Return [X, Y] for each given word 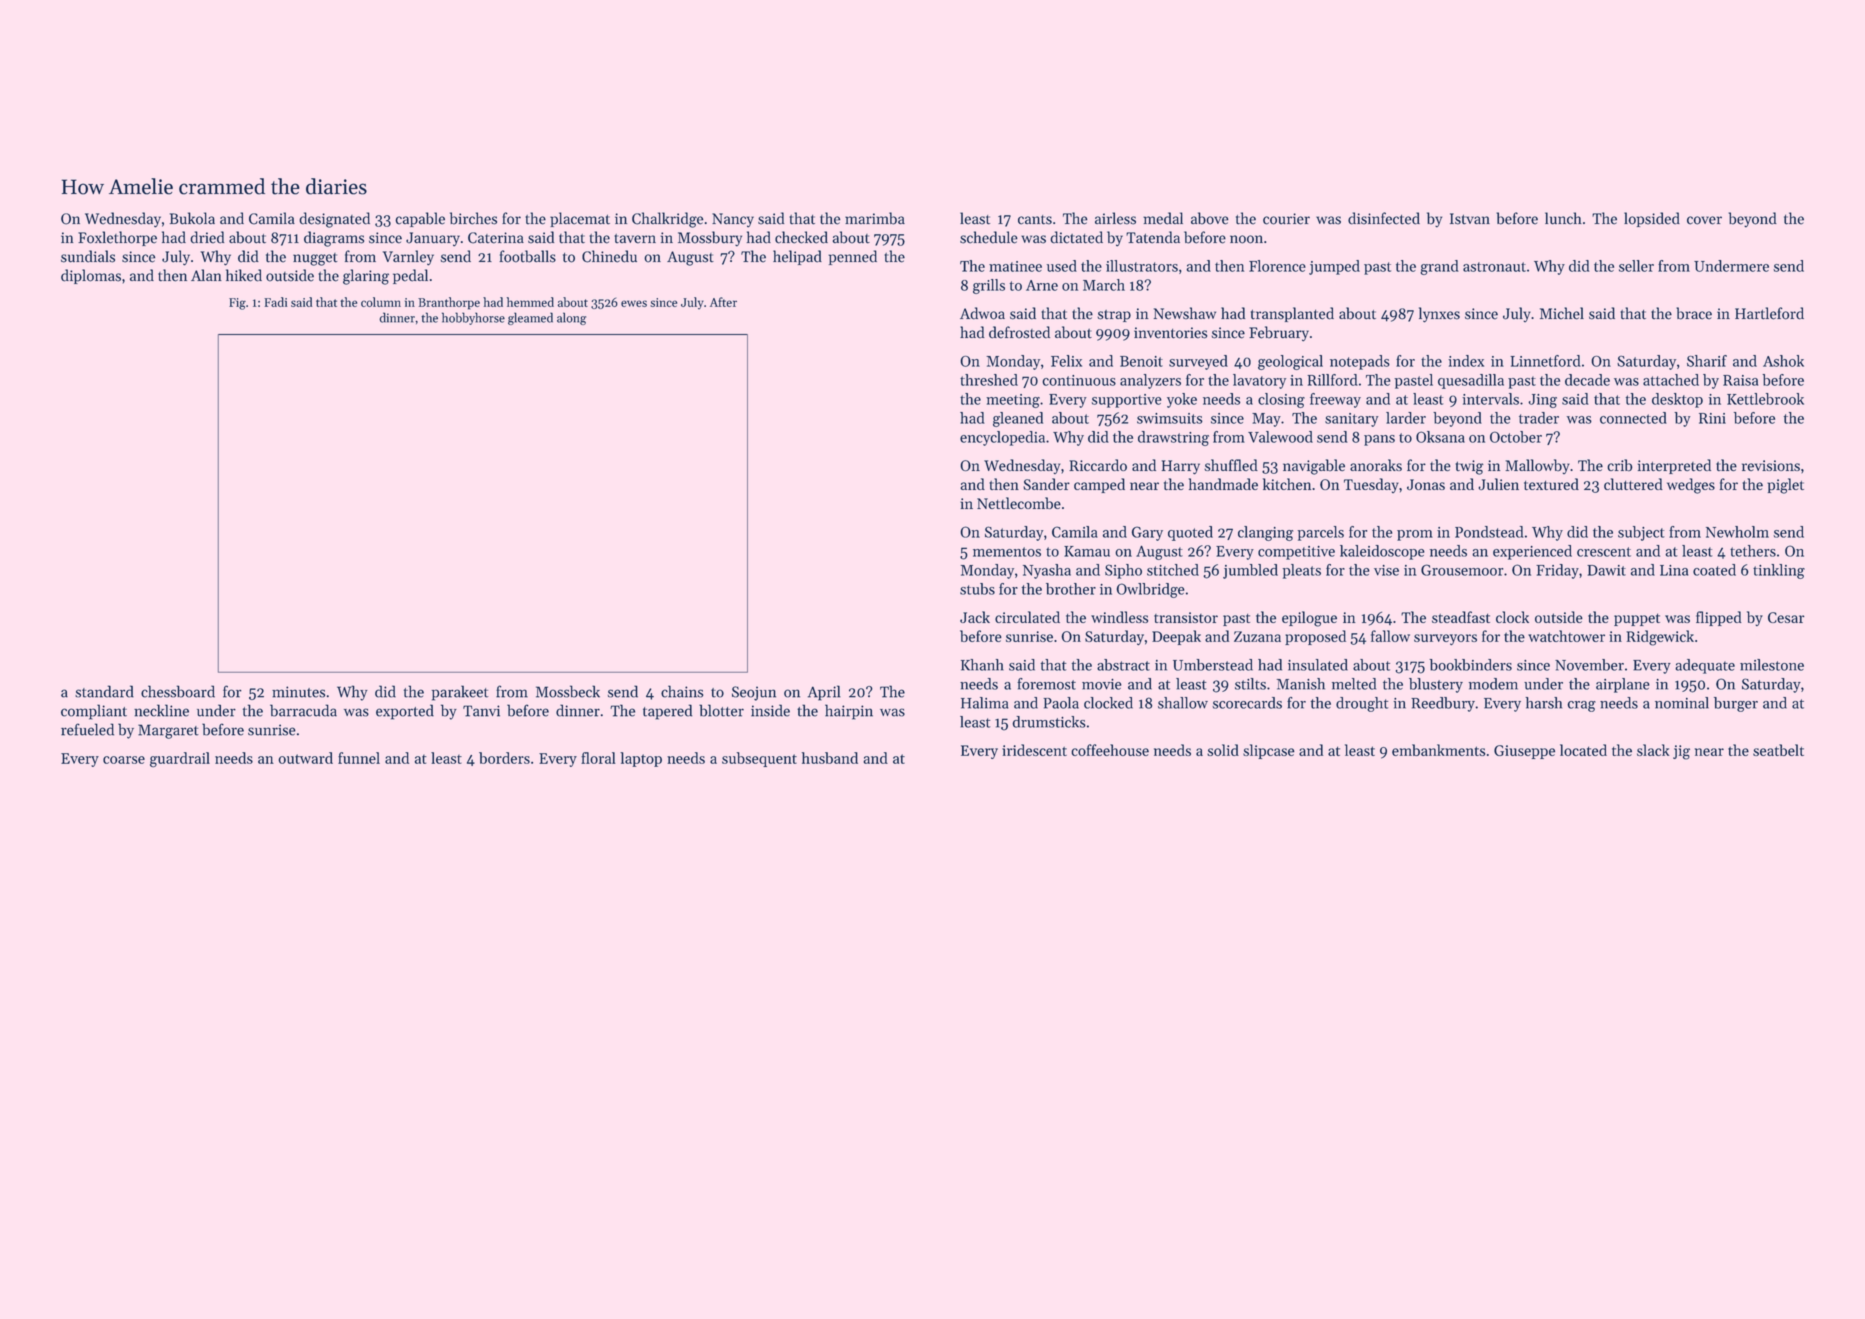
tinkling [1779, 571]
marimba [875, 218]
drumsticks [1049, 722]
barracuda [303, 710]
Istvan [1470, 219]
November [1589, 665]
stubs [977, 589]
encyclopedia [1002, 438]
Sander [1046, 484]
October [1516, 437]
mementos [1007, 552]
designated [334, 220]
